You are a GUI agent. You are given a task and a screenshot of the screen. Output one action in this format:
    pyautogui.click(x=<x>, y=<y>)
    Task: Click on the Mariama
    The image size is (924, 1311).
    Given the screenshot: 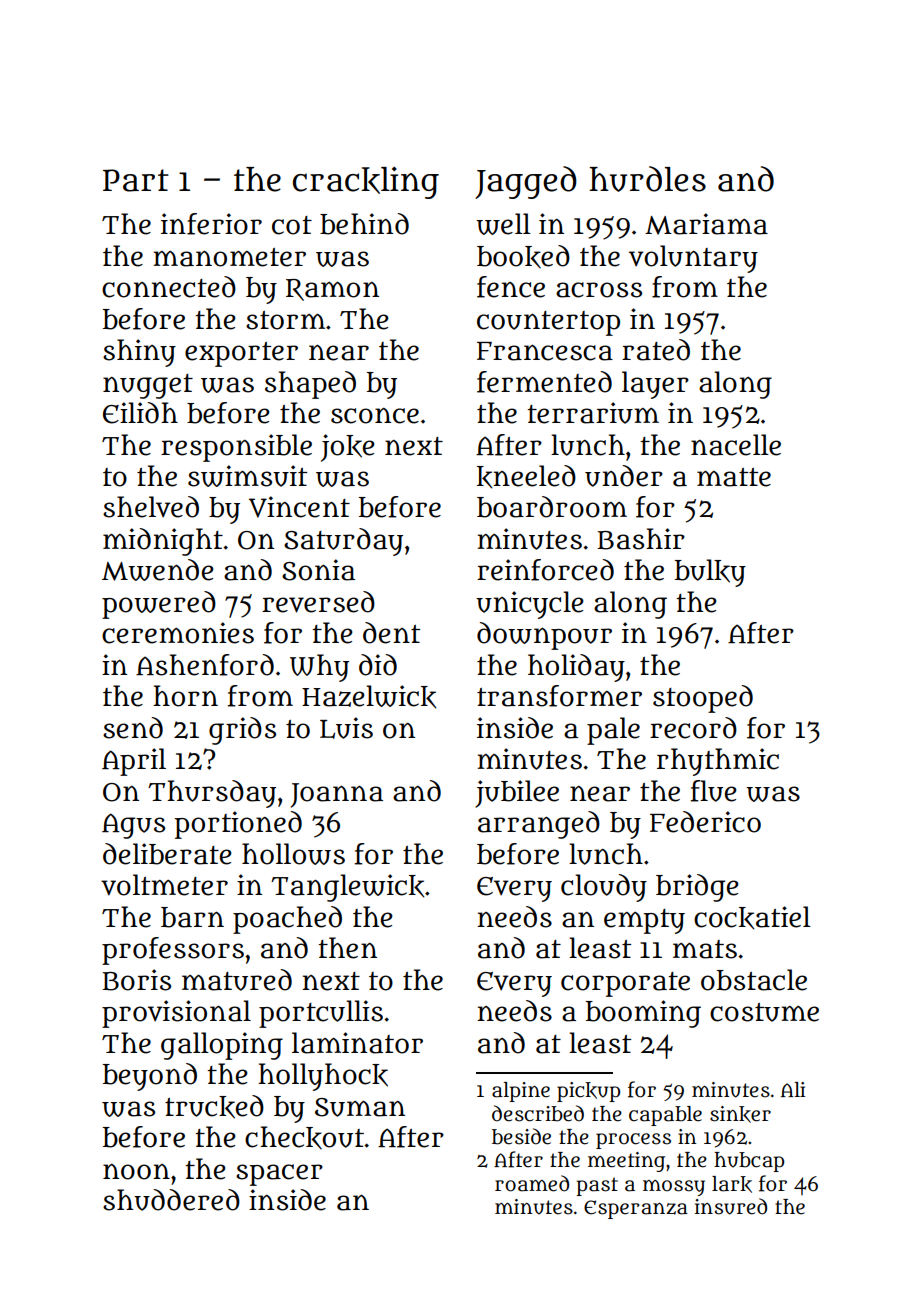 What is the action you would take?
    pyautogui.click(x=706, y=224)
